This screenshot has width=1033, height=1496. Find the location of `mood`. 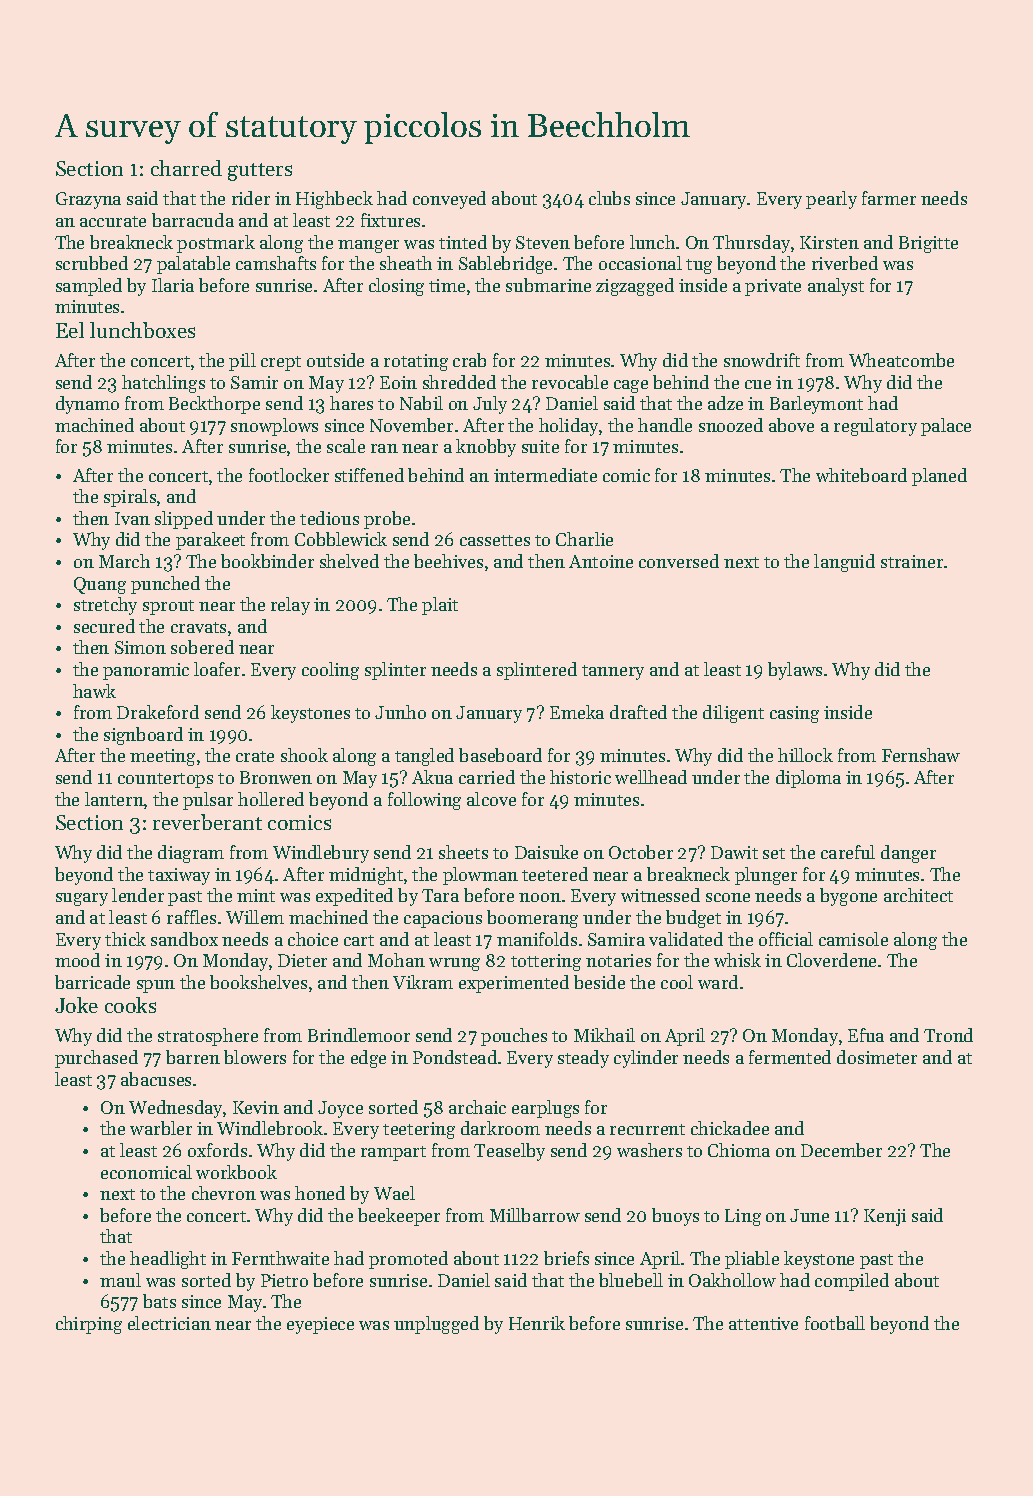

mood is located at coordinates (77, 960).
